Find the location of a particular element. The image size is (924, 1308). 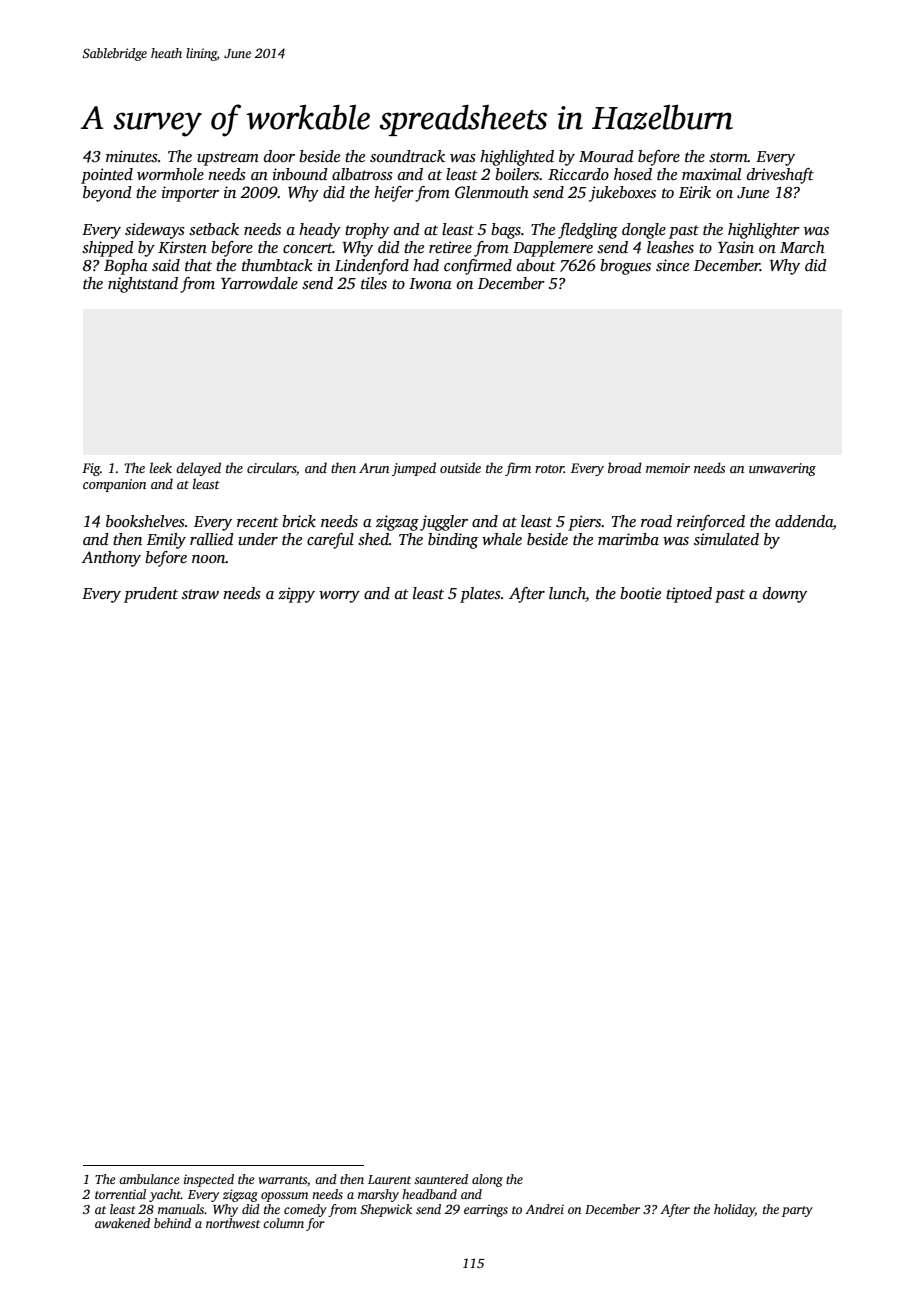

Andrei is located at coordinates (544, 1209).
